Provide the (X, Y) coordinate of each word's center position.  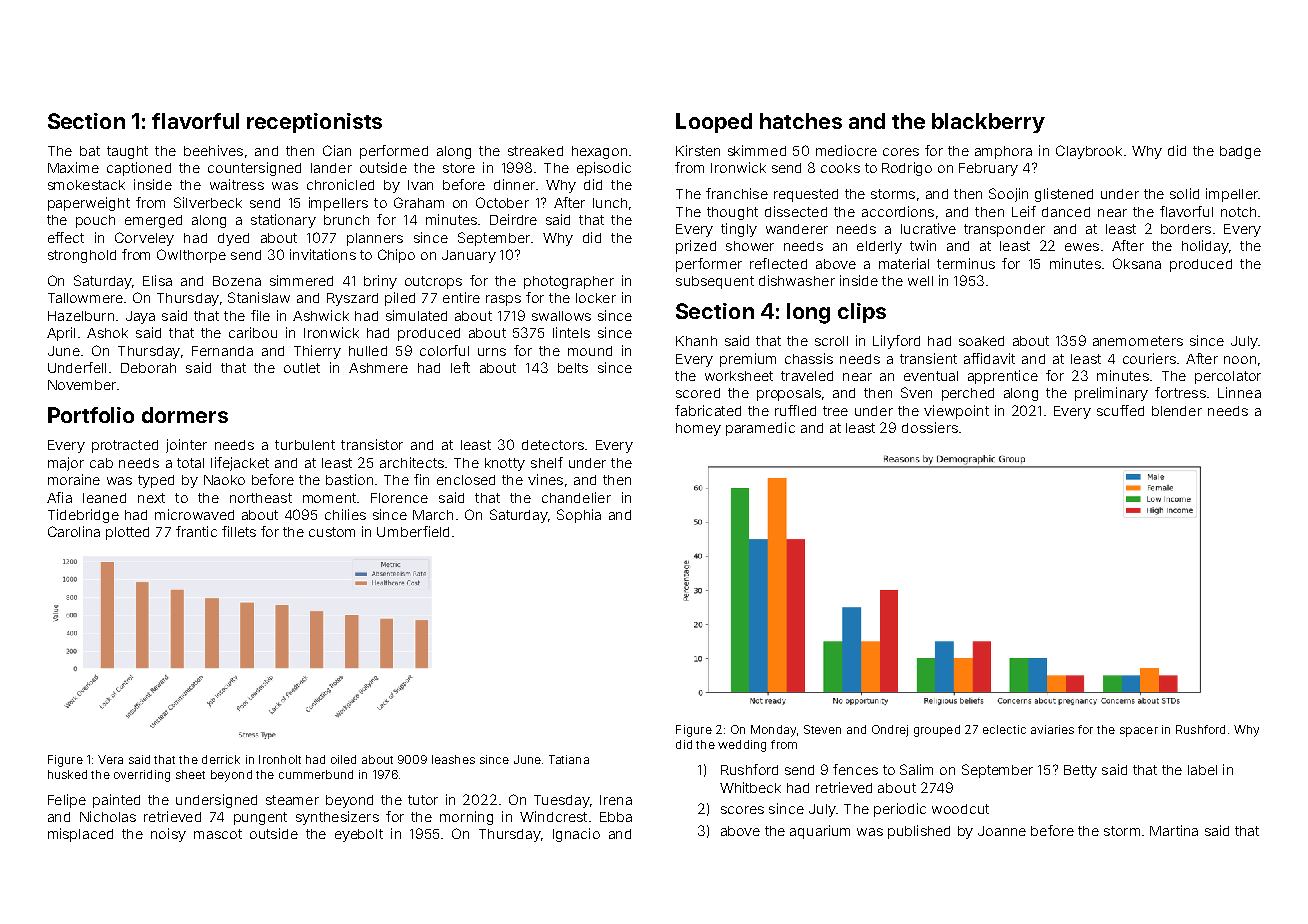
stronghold (82, 256)
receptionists (314, 123)
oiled (343, 759)
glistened (1064, 195)
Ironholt (280, 759)
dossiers (930, 427)
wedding (742, 746)
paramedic (760, 429)
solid (1184, 193)
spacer (1139, 732)
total (190, 463)
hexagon (599, 152)
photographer (569, 282)
